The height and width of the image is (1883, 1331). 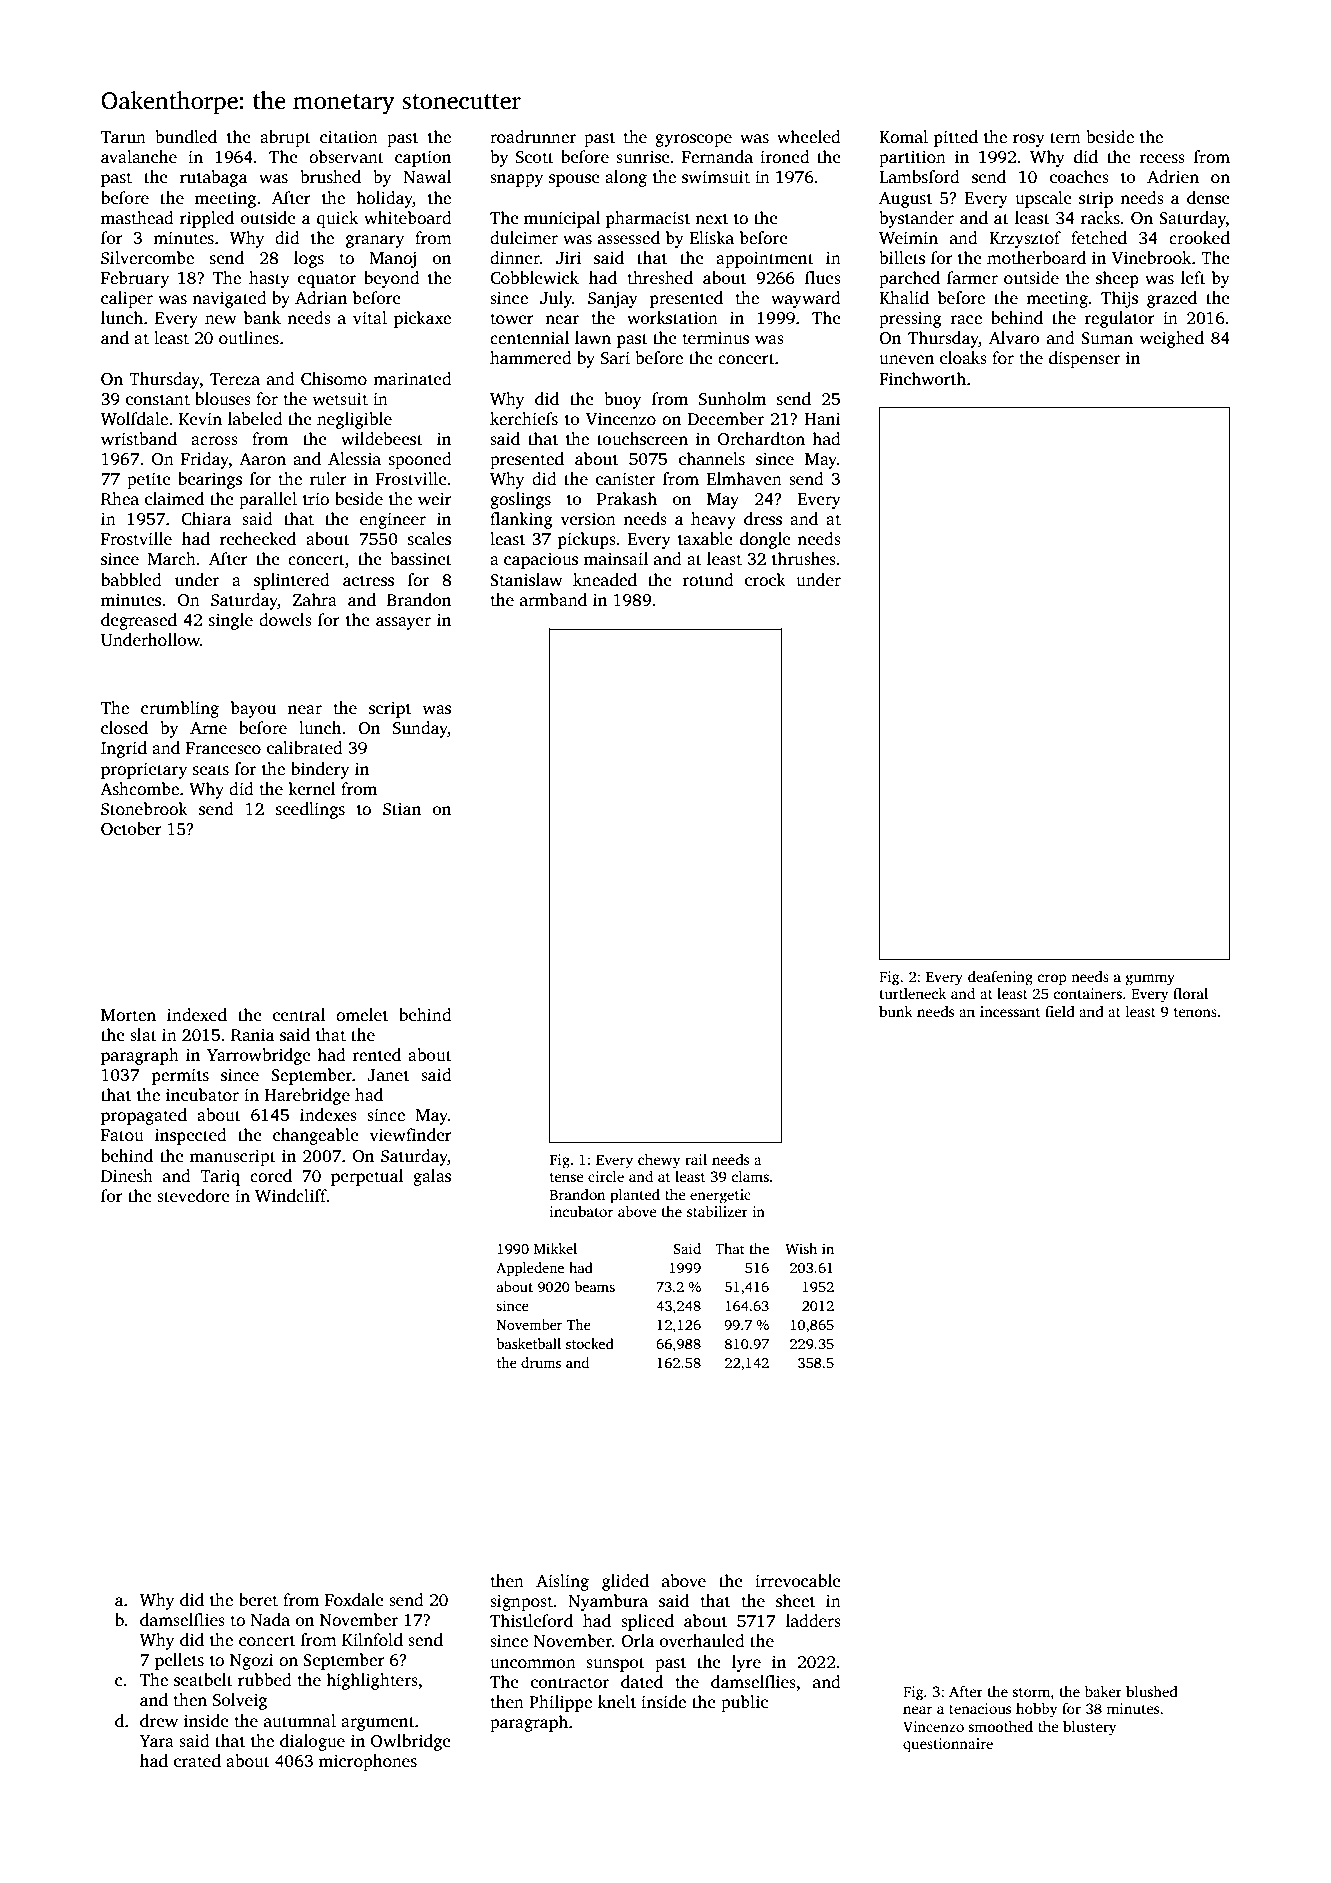 What do you see at coordinates (186, 137) in the image?
I see `bundled` at bounding box center [186, 137].
